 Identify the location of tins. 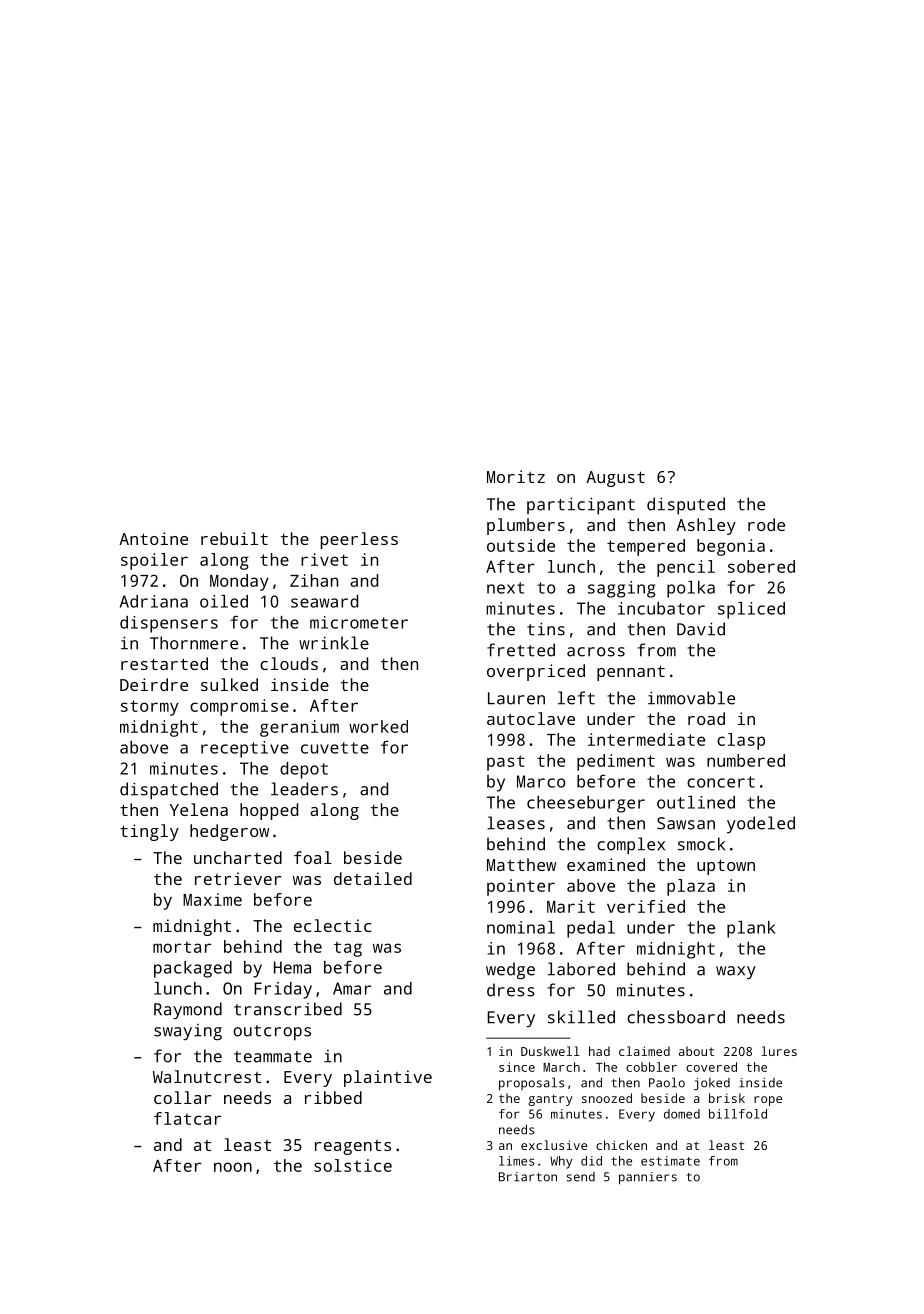
(546, 629).
